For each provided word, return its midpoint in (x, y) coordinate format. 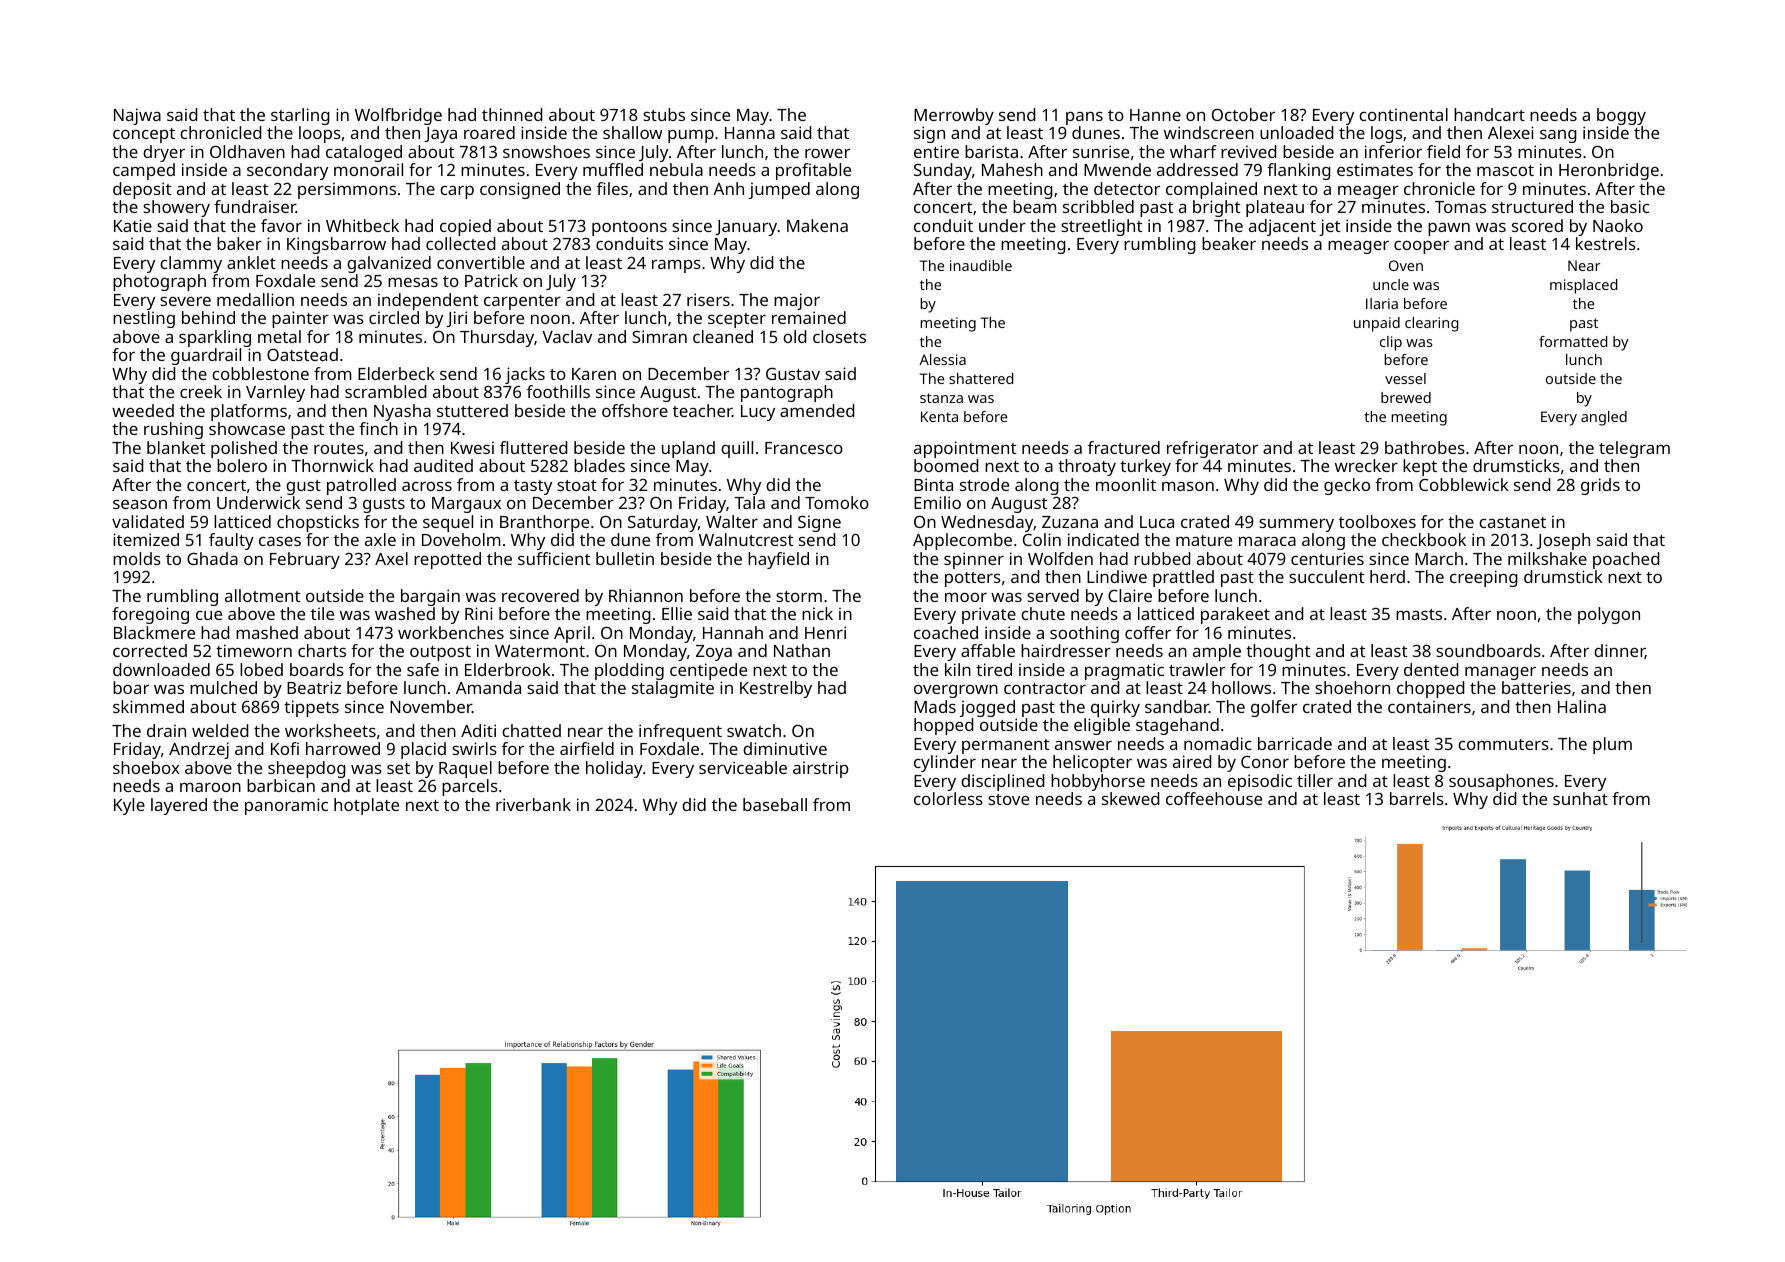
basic (1630, 206)
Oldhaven (247, 151)
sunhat (1580, 798)
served (1053, 595)
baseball (775, 804)
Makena (817, 225)
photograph (159, 282)
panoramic (286, 806)
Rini (479, 613)
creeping (1484, 578)
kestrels (1606, 243)
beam (1034, 206)
